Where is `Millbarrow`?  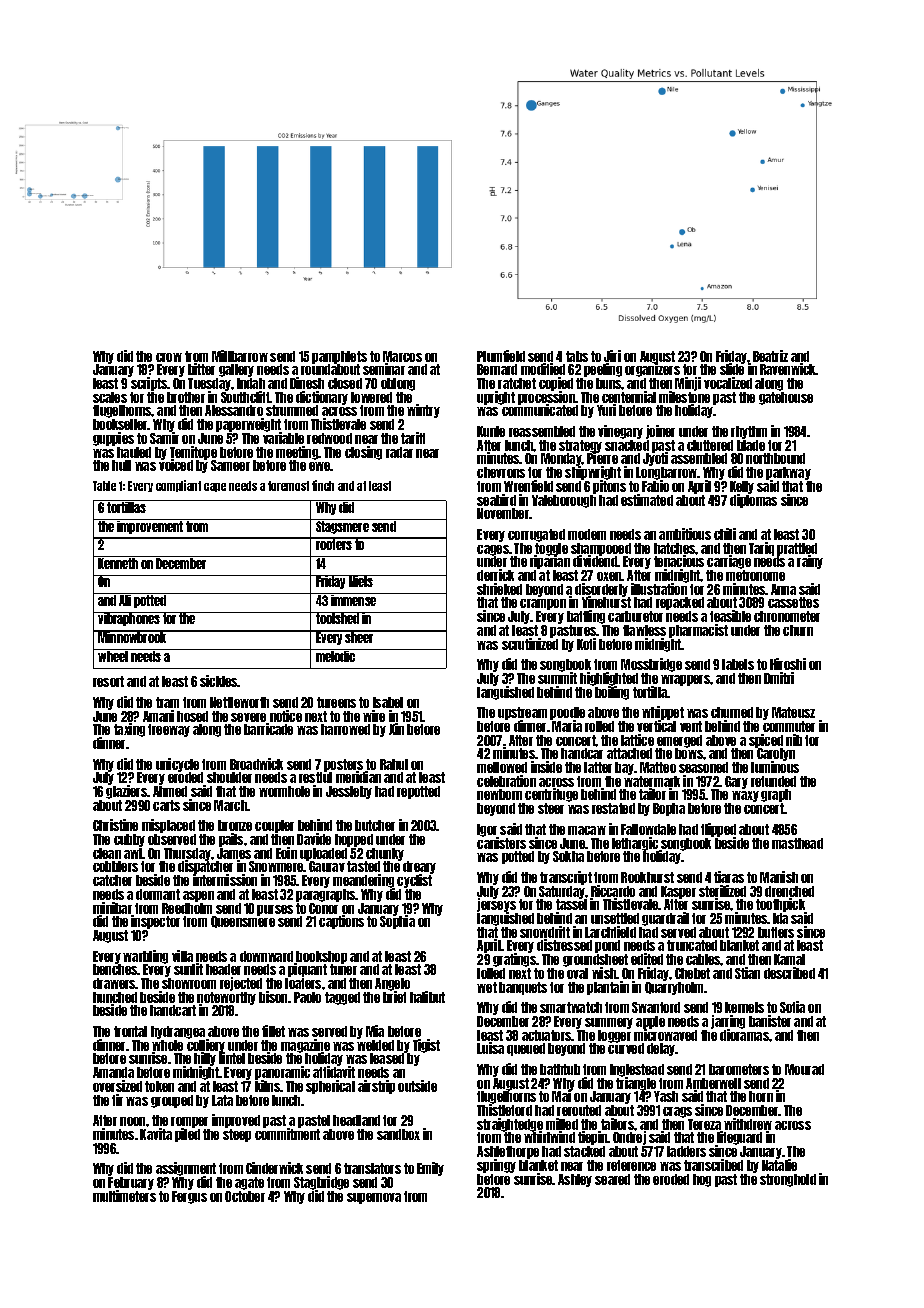 Millbarrow is located at coordinates (240, 356).
